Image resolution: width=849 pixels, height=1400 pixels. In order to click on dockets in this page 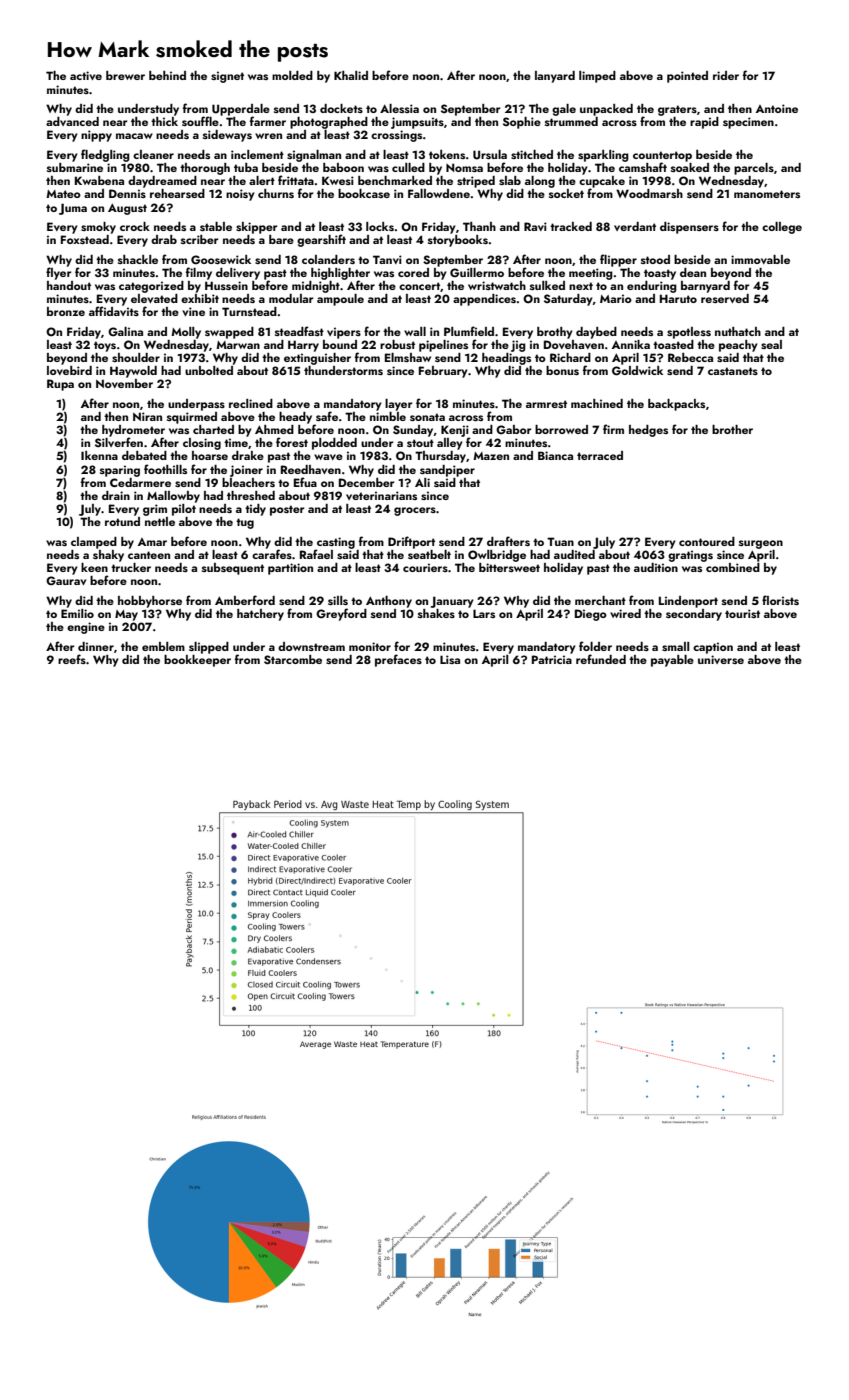, I will do `click(341, 108)`.
